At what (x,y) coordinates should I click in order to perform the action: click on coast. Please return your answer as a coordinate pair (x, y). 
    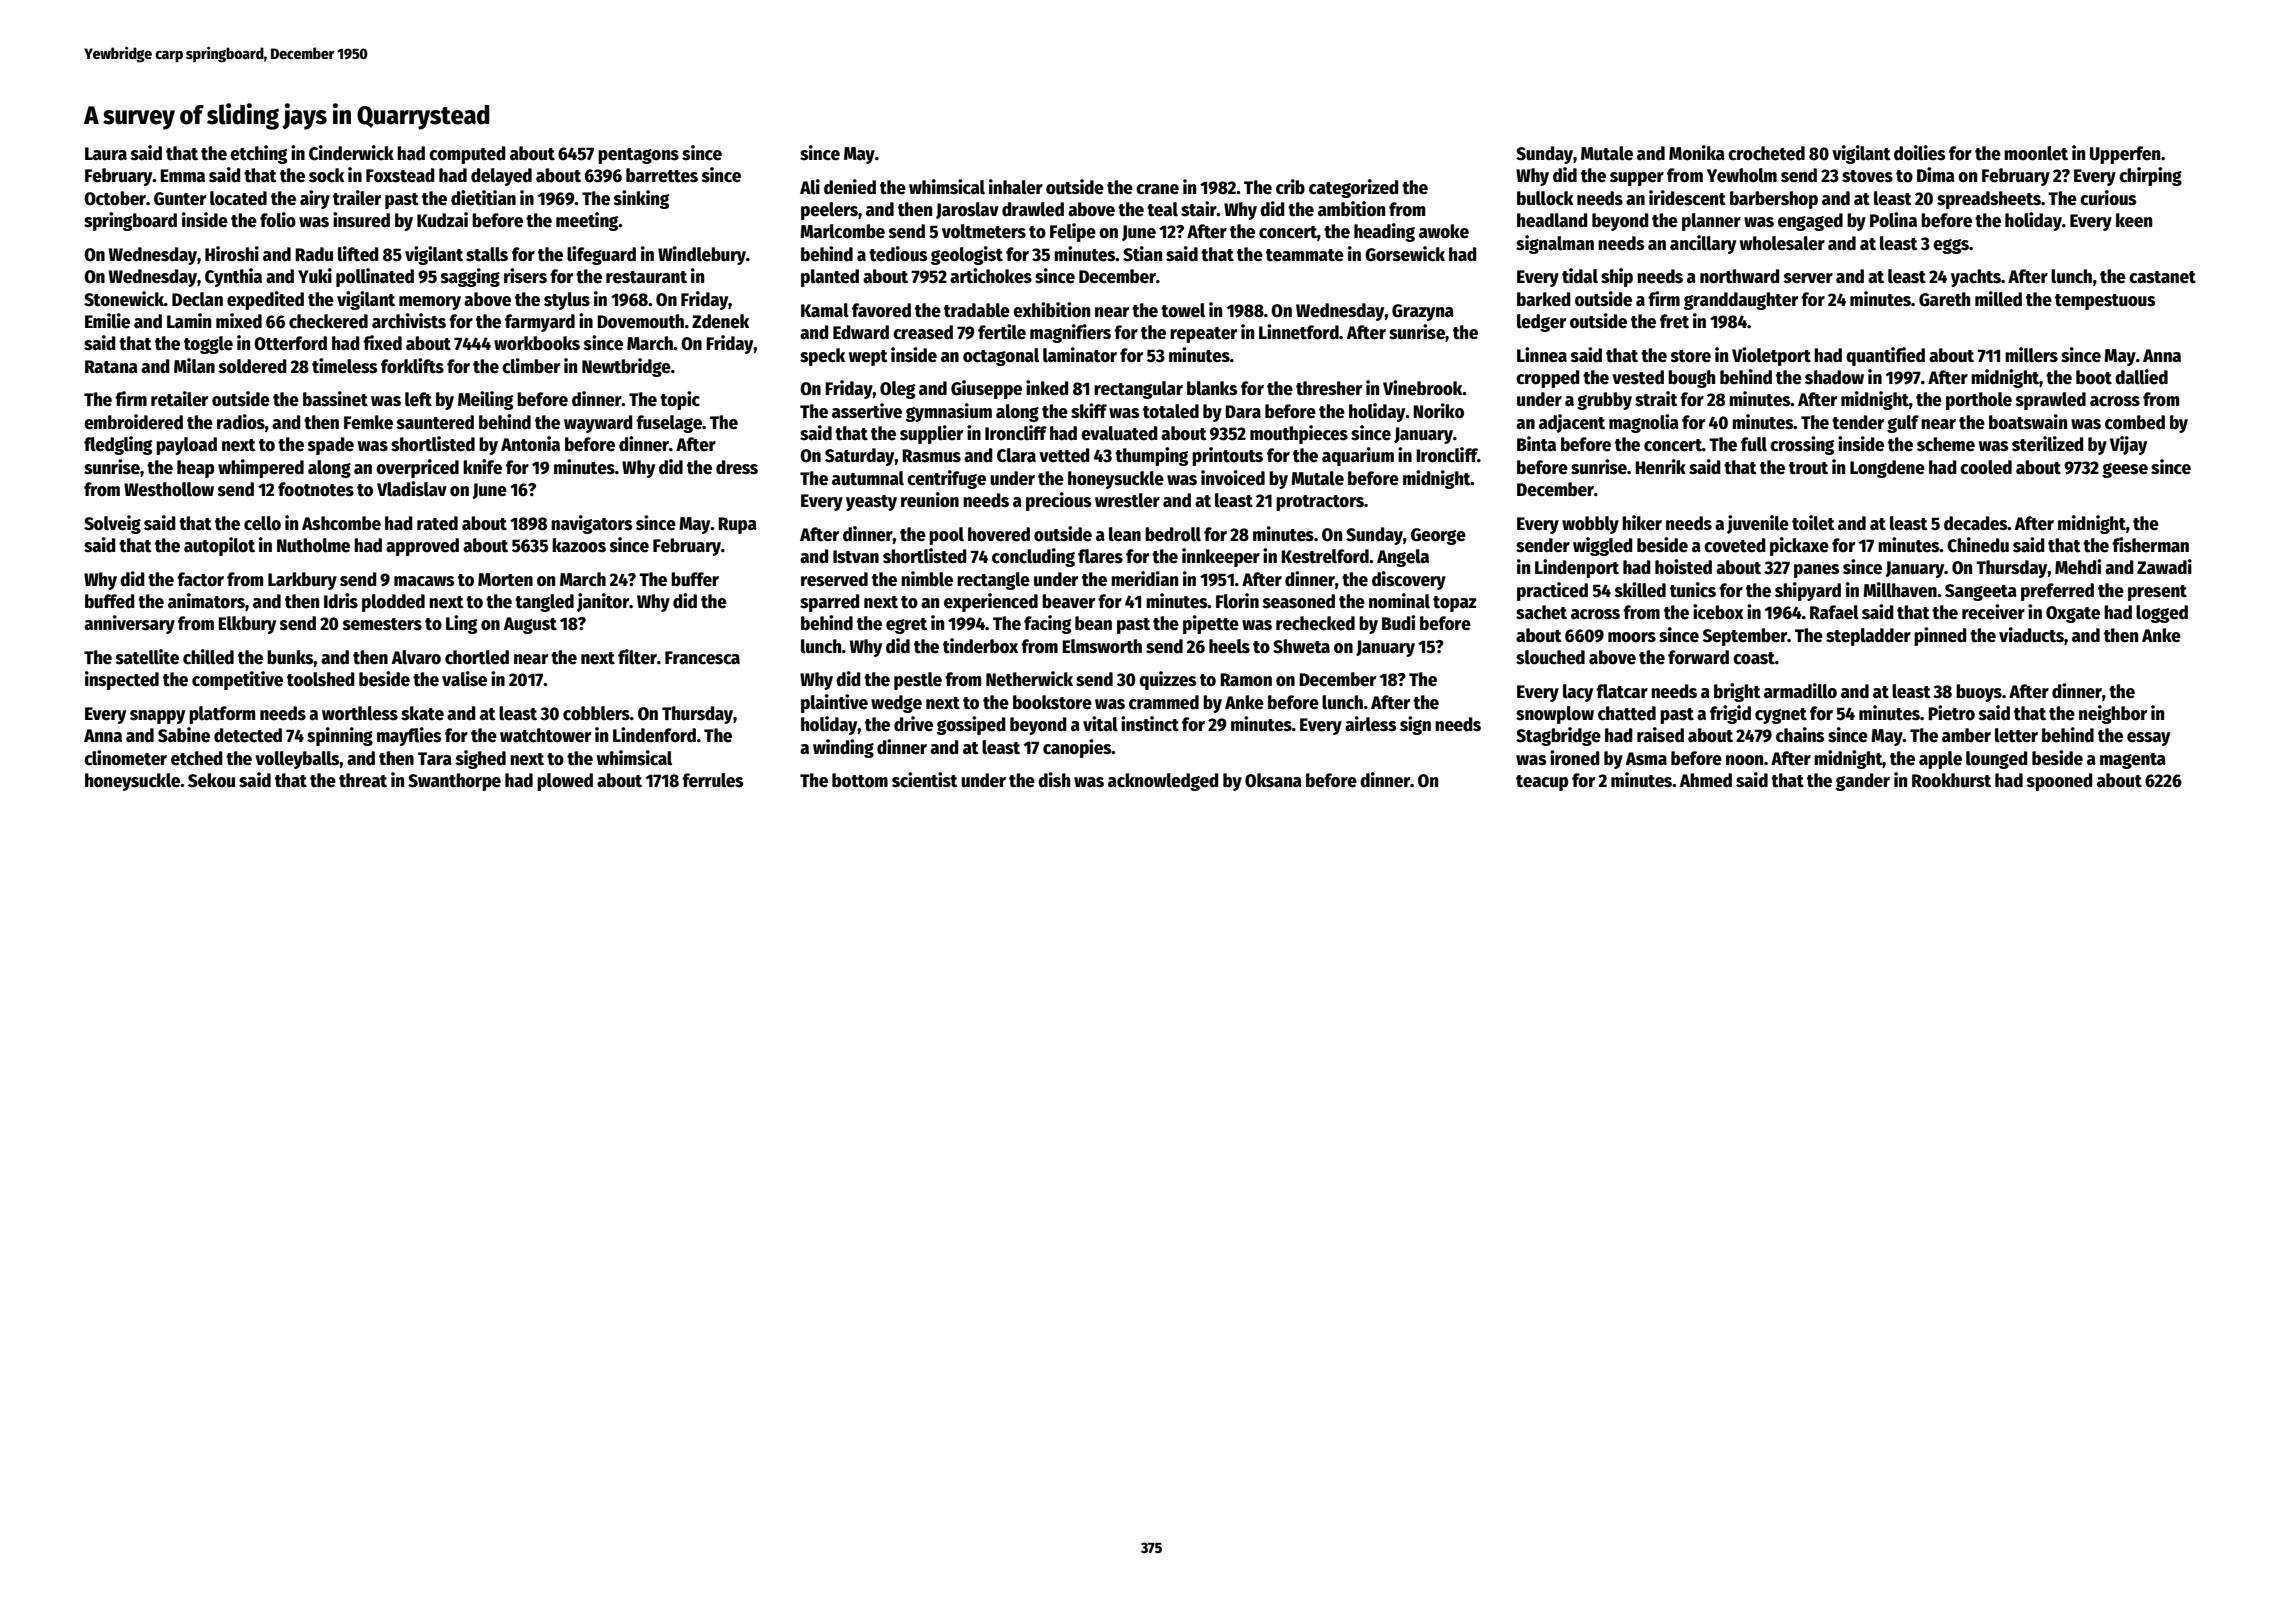
    Looking at the image, I should click on (1754, 658).
